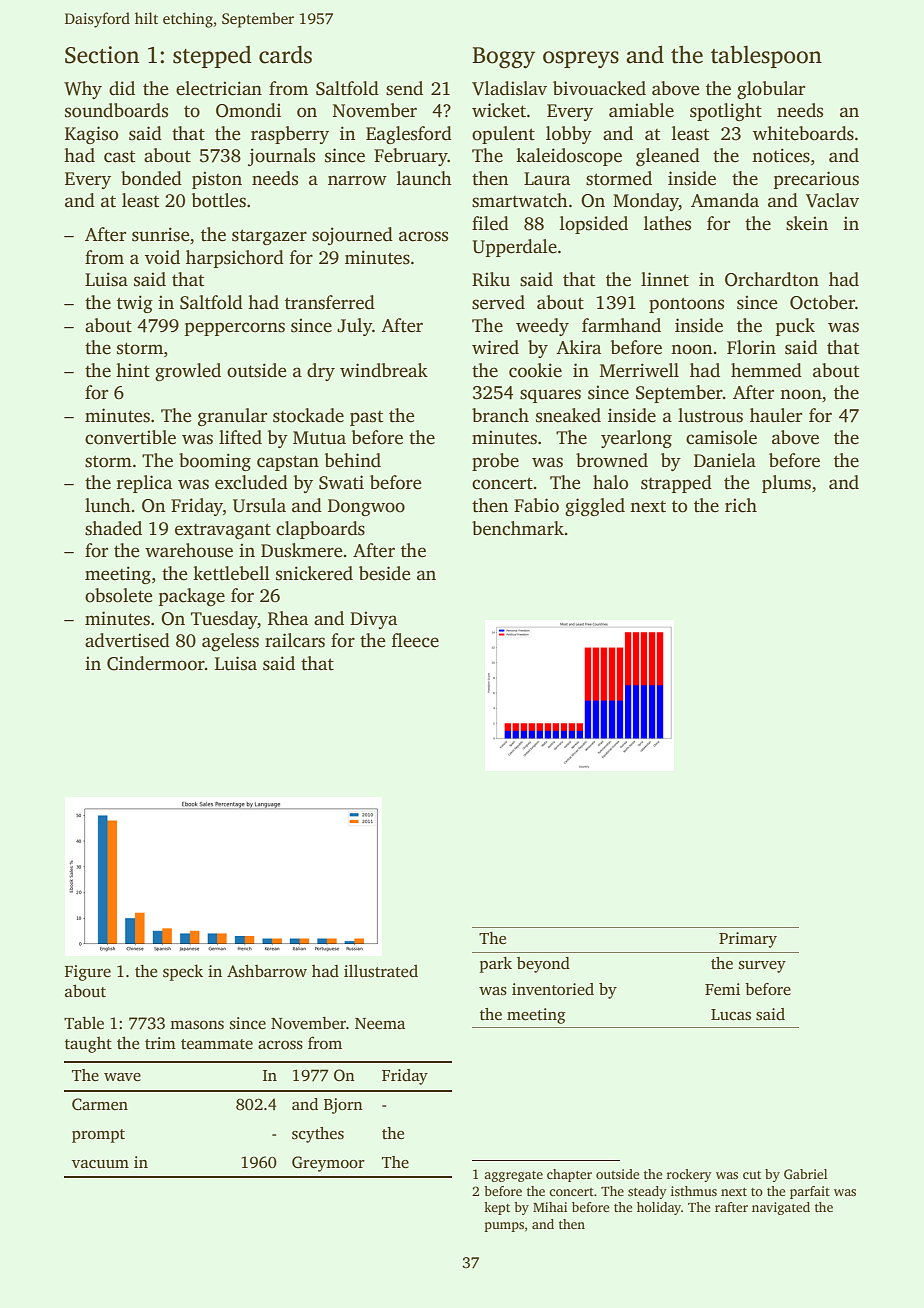  I want to click on prompt, so click(98, 1136).
